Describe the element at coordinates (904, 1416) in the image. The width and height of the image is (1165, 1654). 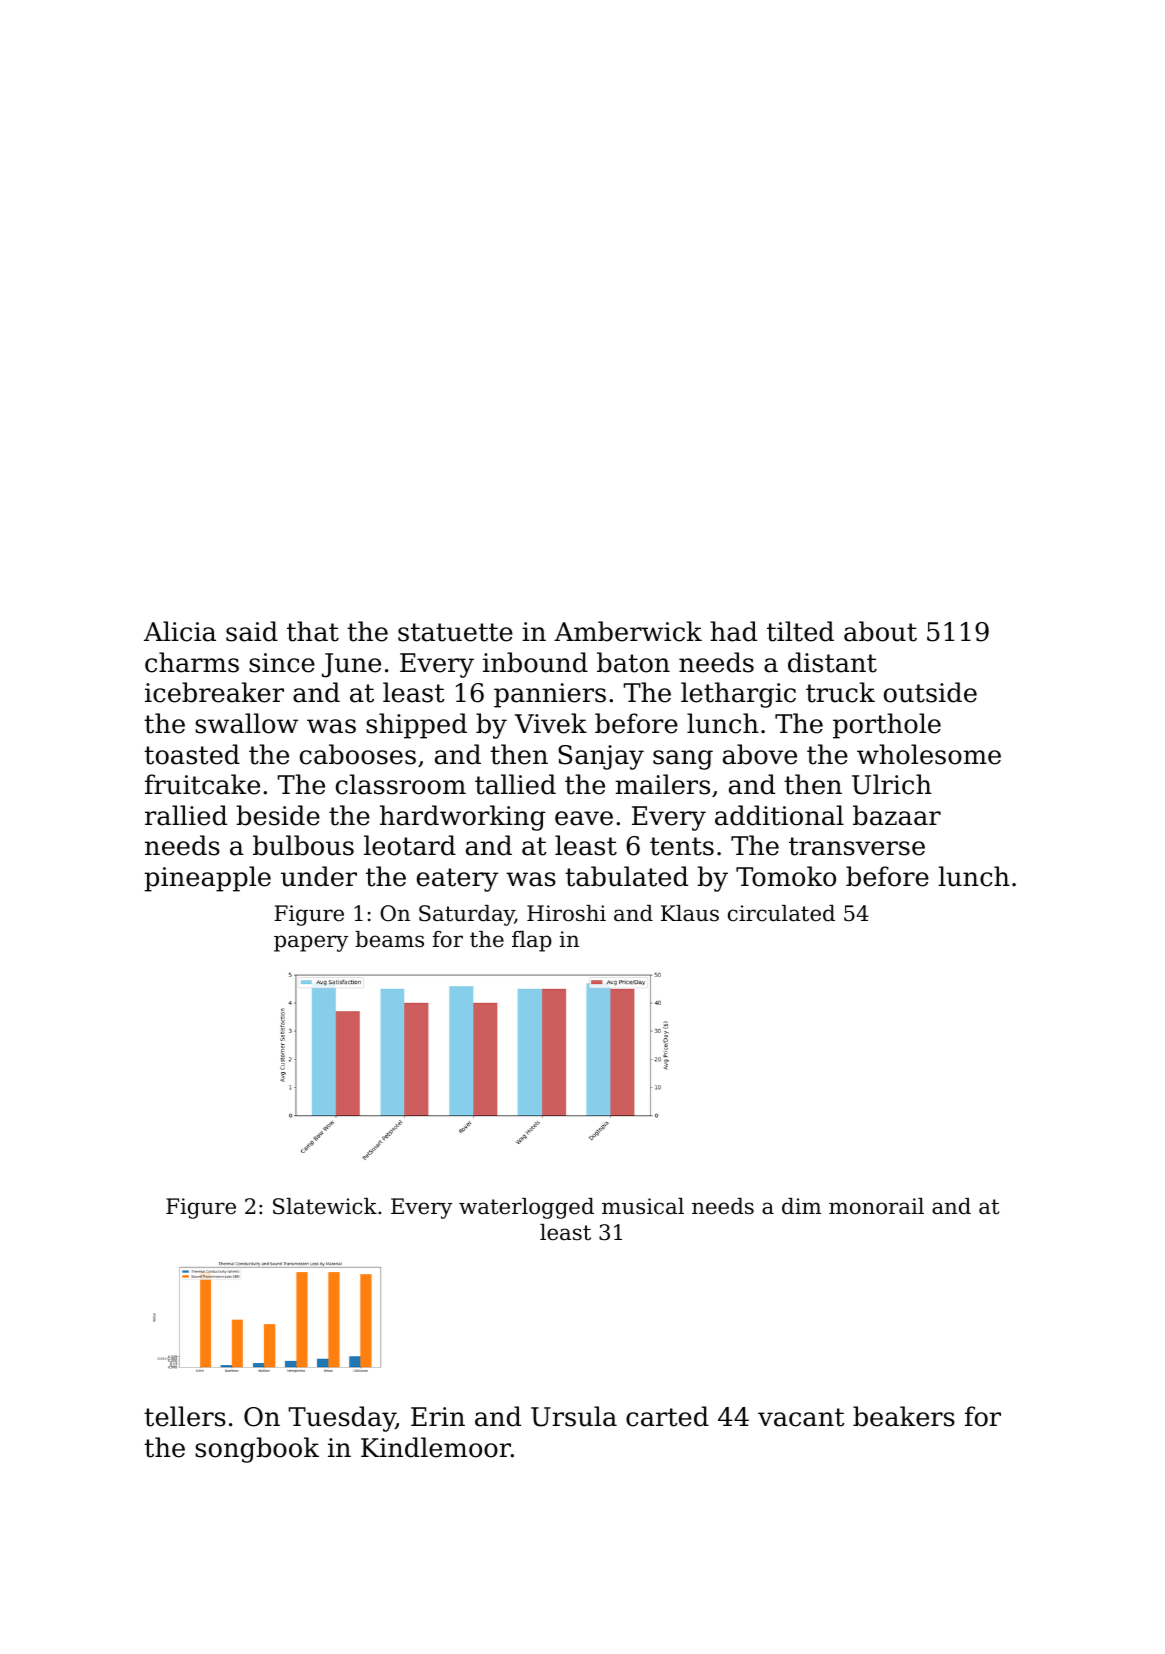
I see `beakers` at that location.
